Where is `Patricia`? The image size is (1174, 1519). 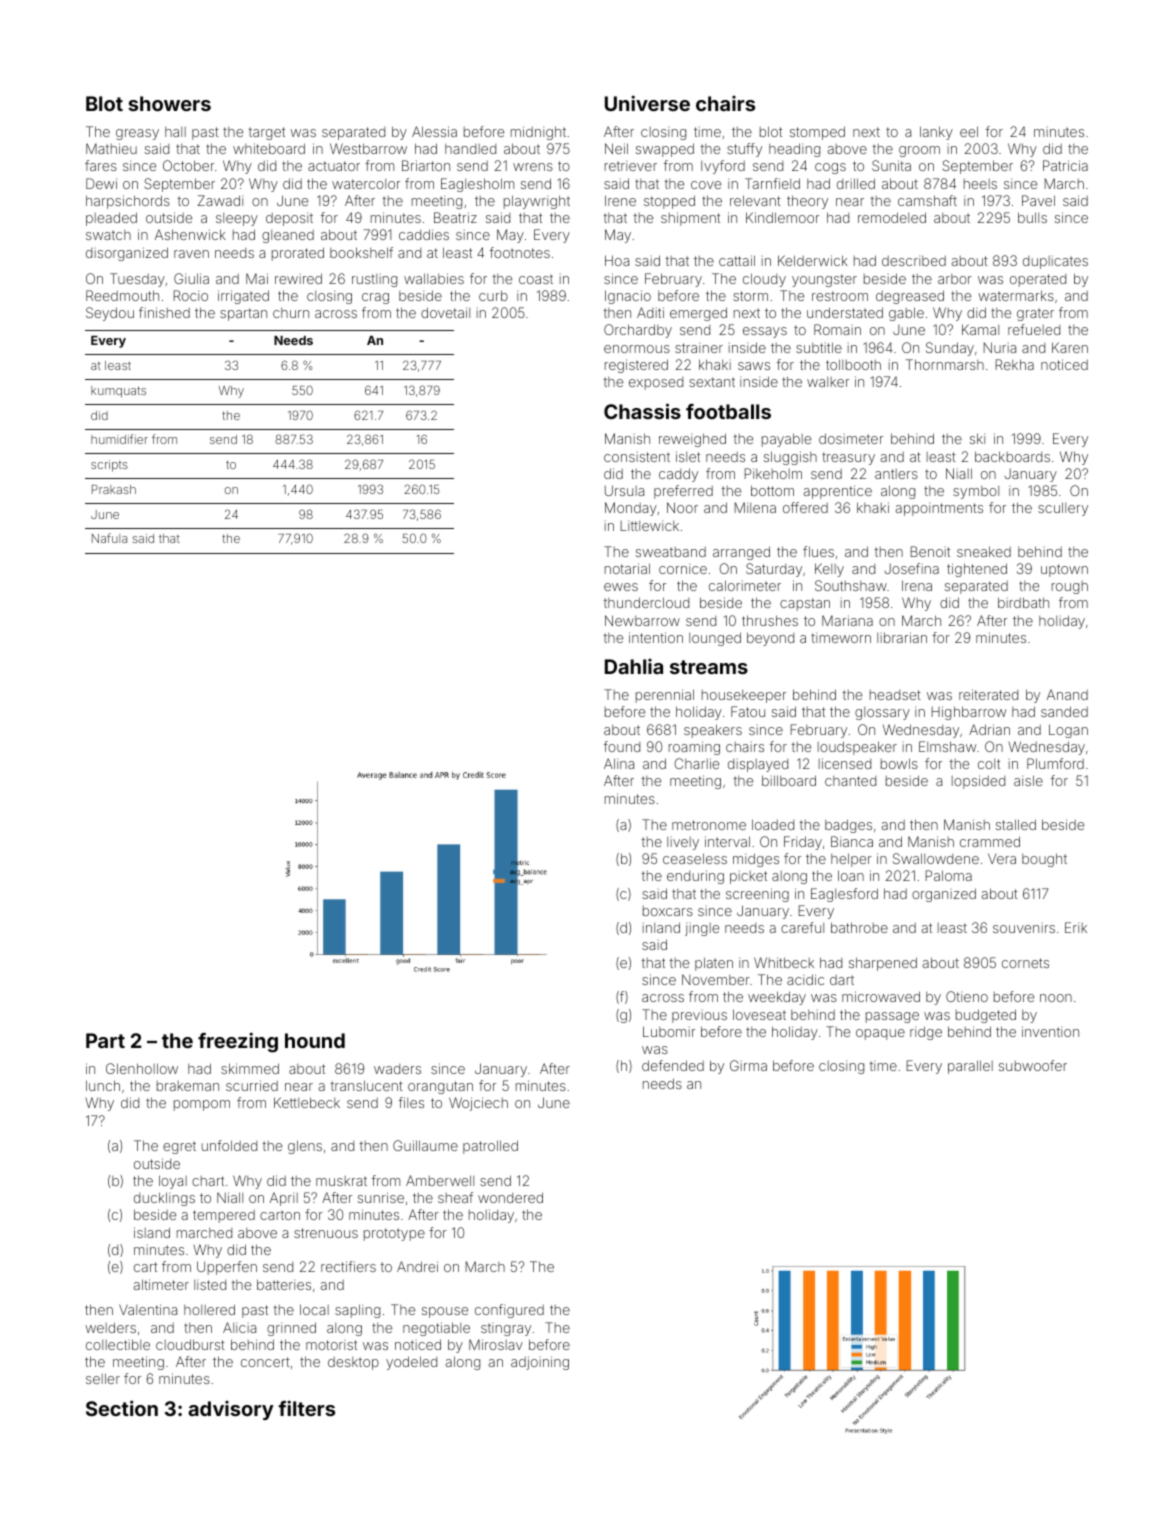 Patricia is located at coordinates (1065, 165).
